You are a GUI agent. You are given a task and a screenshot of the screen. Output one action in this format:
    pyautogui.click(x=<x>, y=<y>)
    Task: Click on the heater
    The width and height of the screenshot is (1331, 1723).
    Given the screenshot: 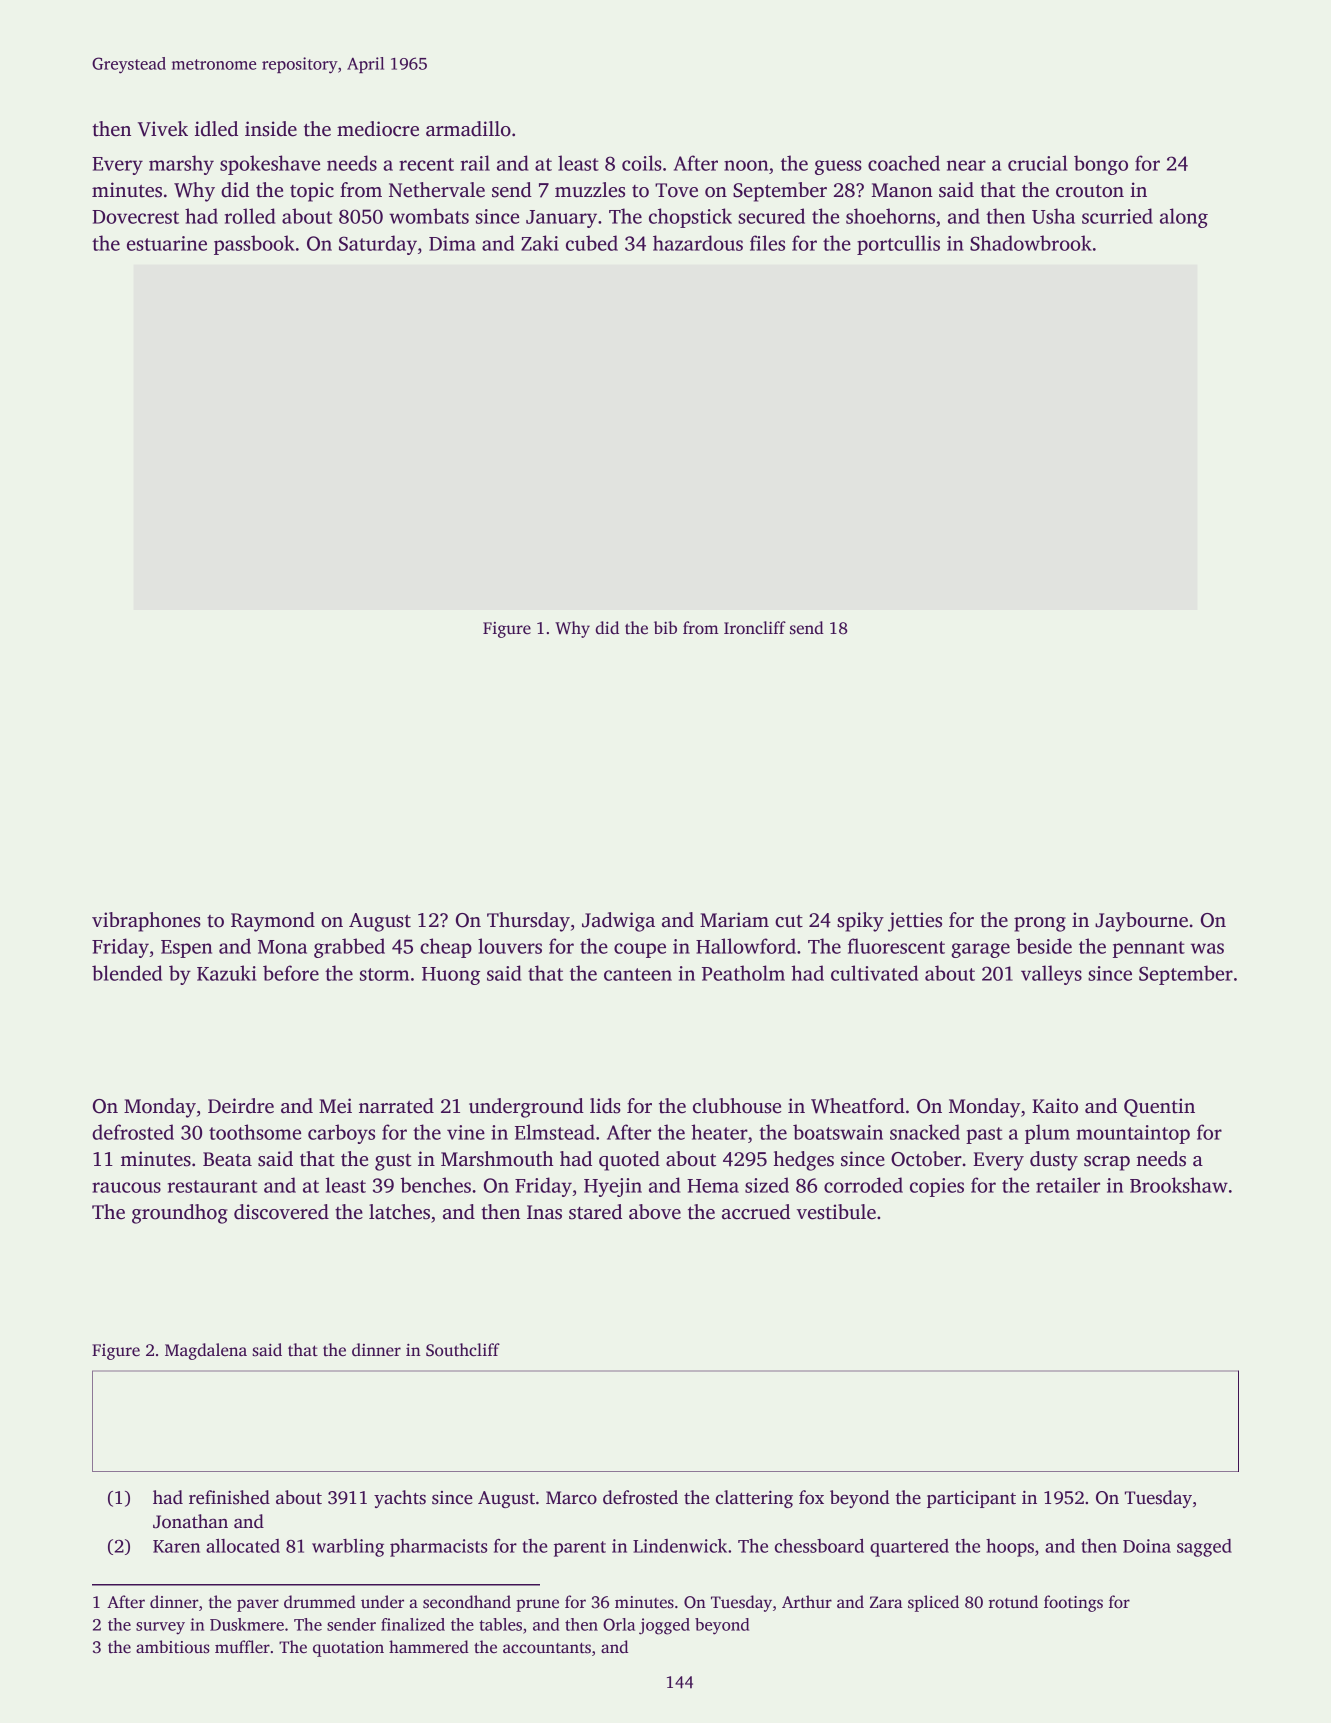 What is the action you would take?
    pyautogui.click(x=719, y=1132)
